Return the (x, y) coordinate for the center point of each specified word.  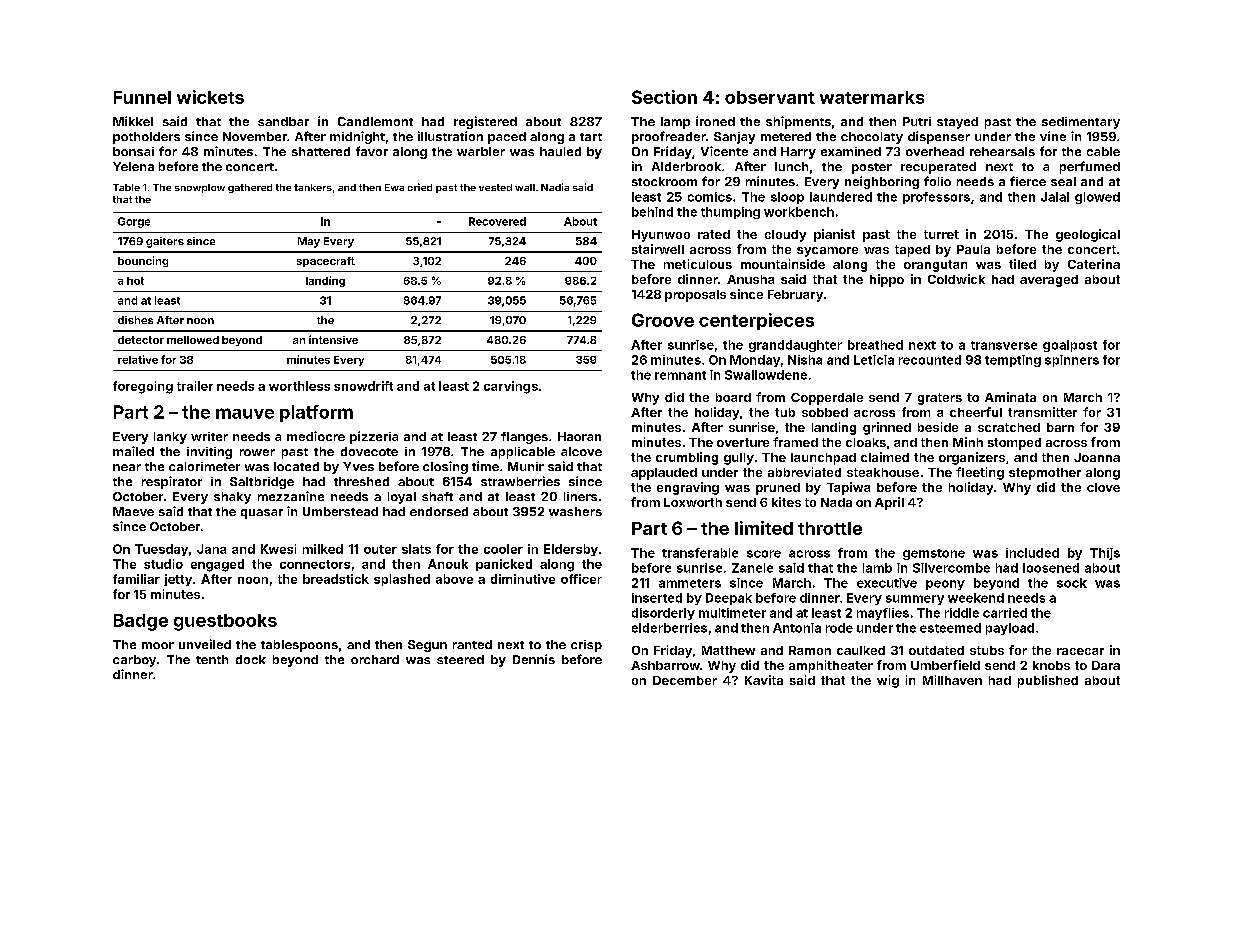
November (255, 136)
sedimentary (1081, 123)
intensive (333, 339)
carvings (511, 387)
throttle (830, 528)
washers (575, 511)
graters (940, 399)
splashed (402, 580)
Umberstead (340, 511)
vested (495, 187)
